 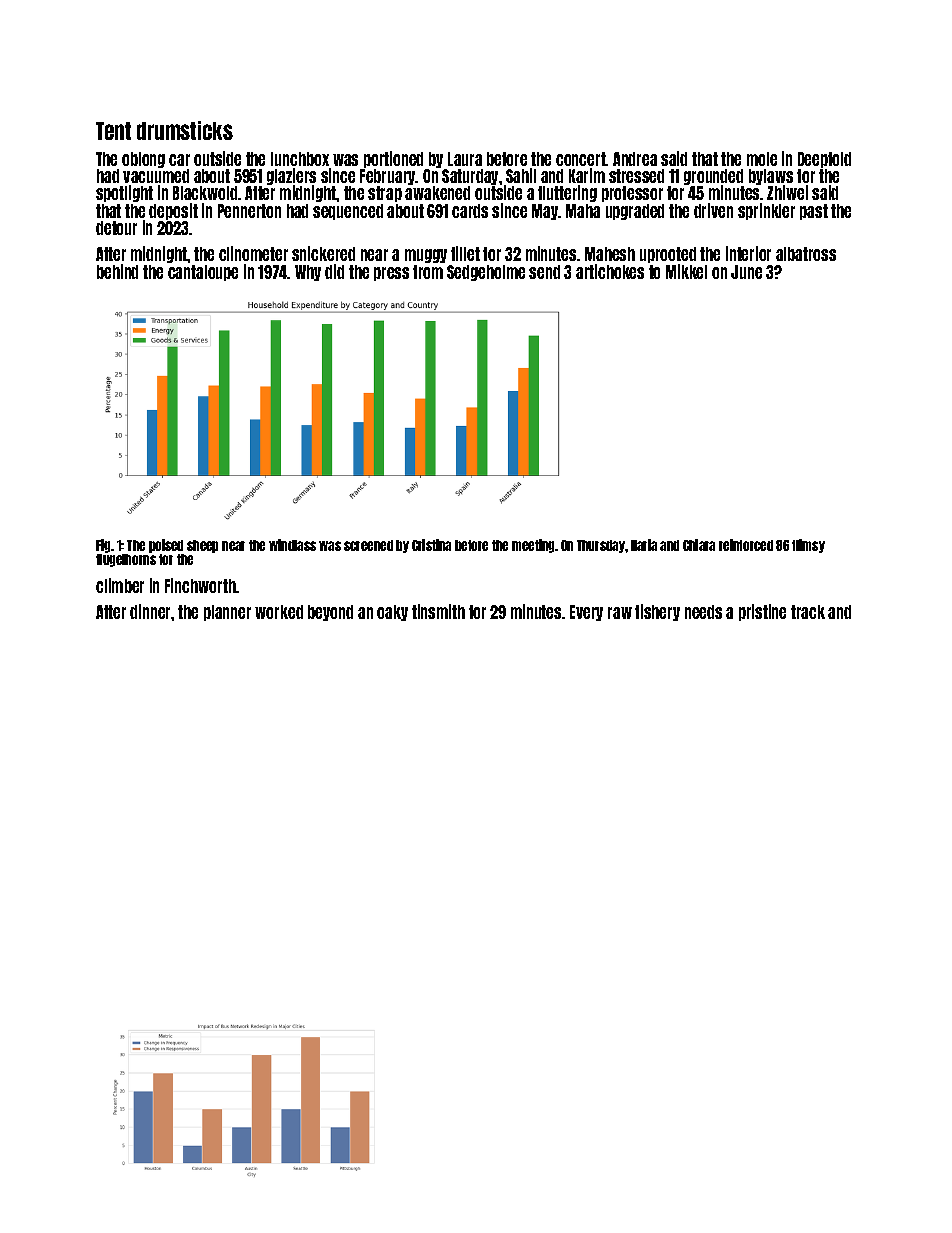 I want to click on press, so click(x=391, y=274).
